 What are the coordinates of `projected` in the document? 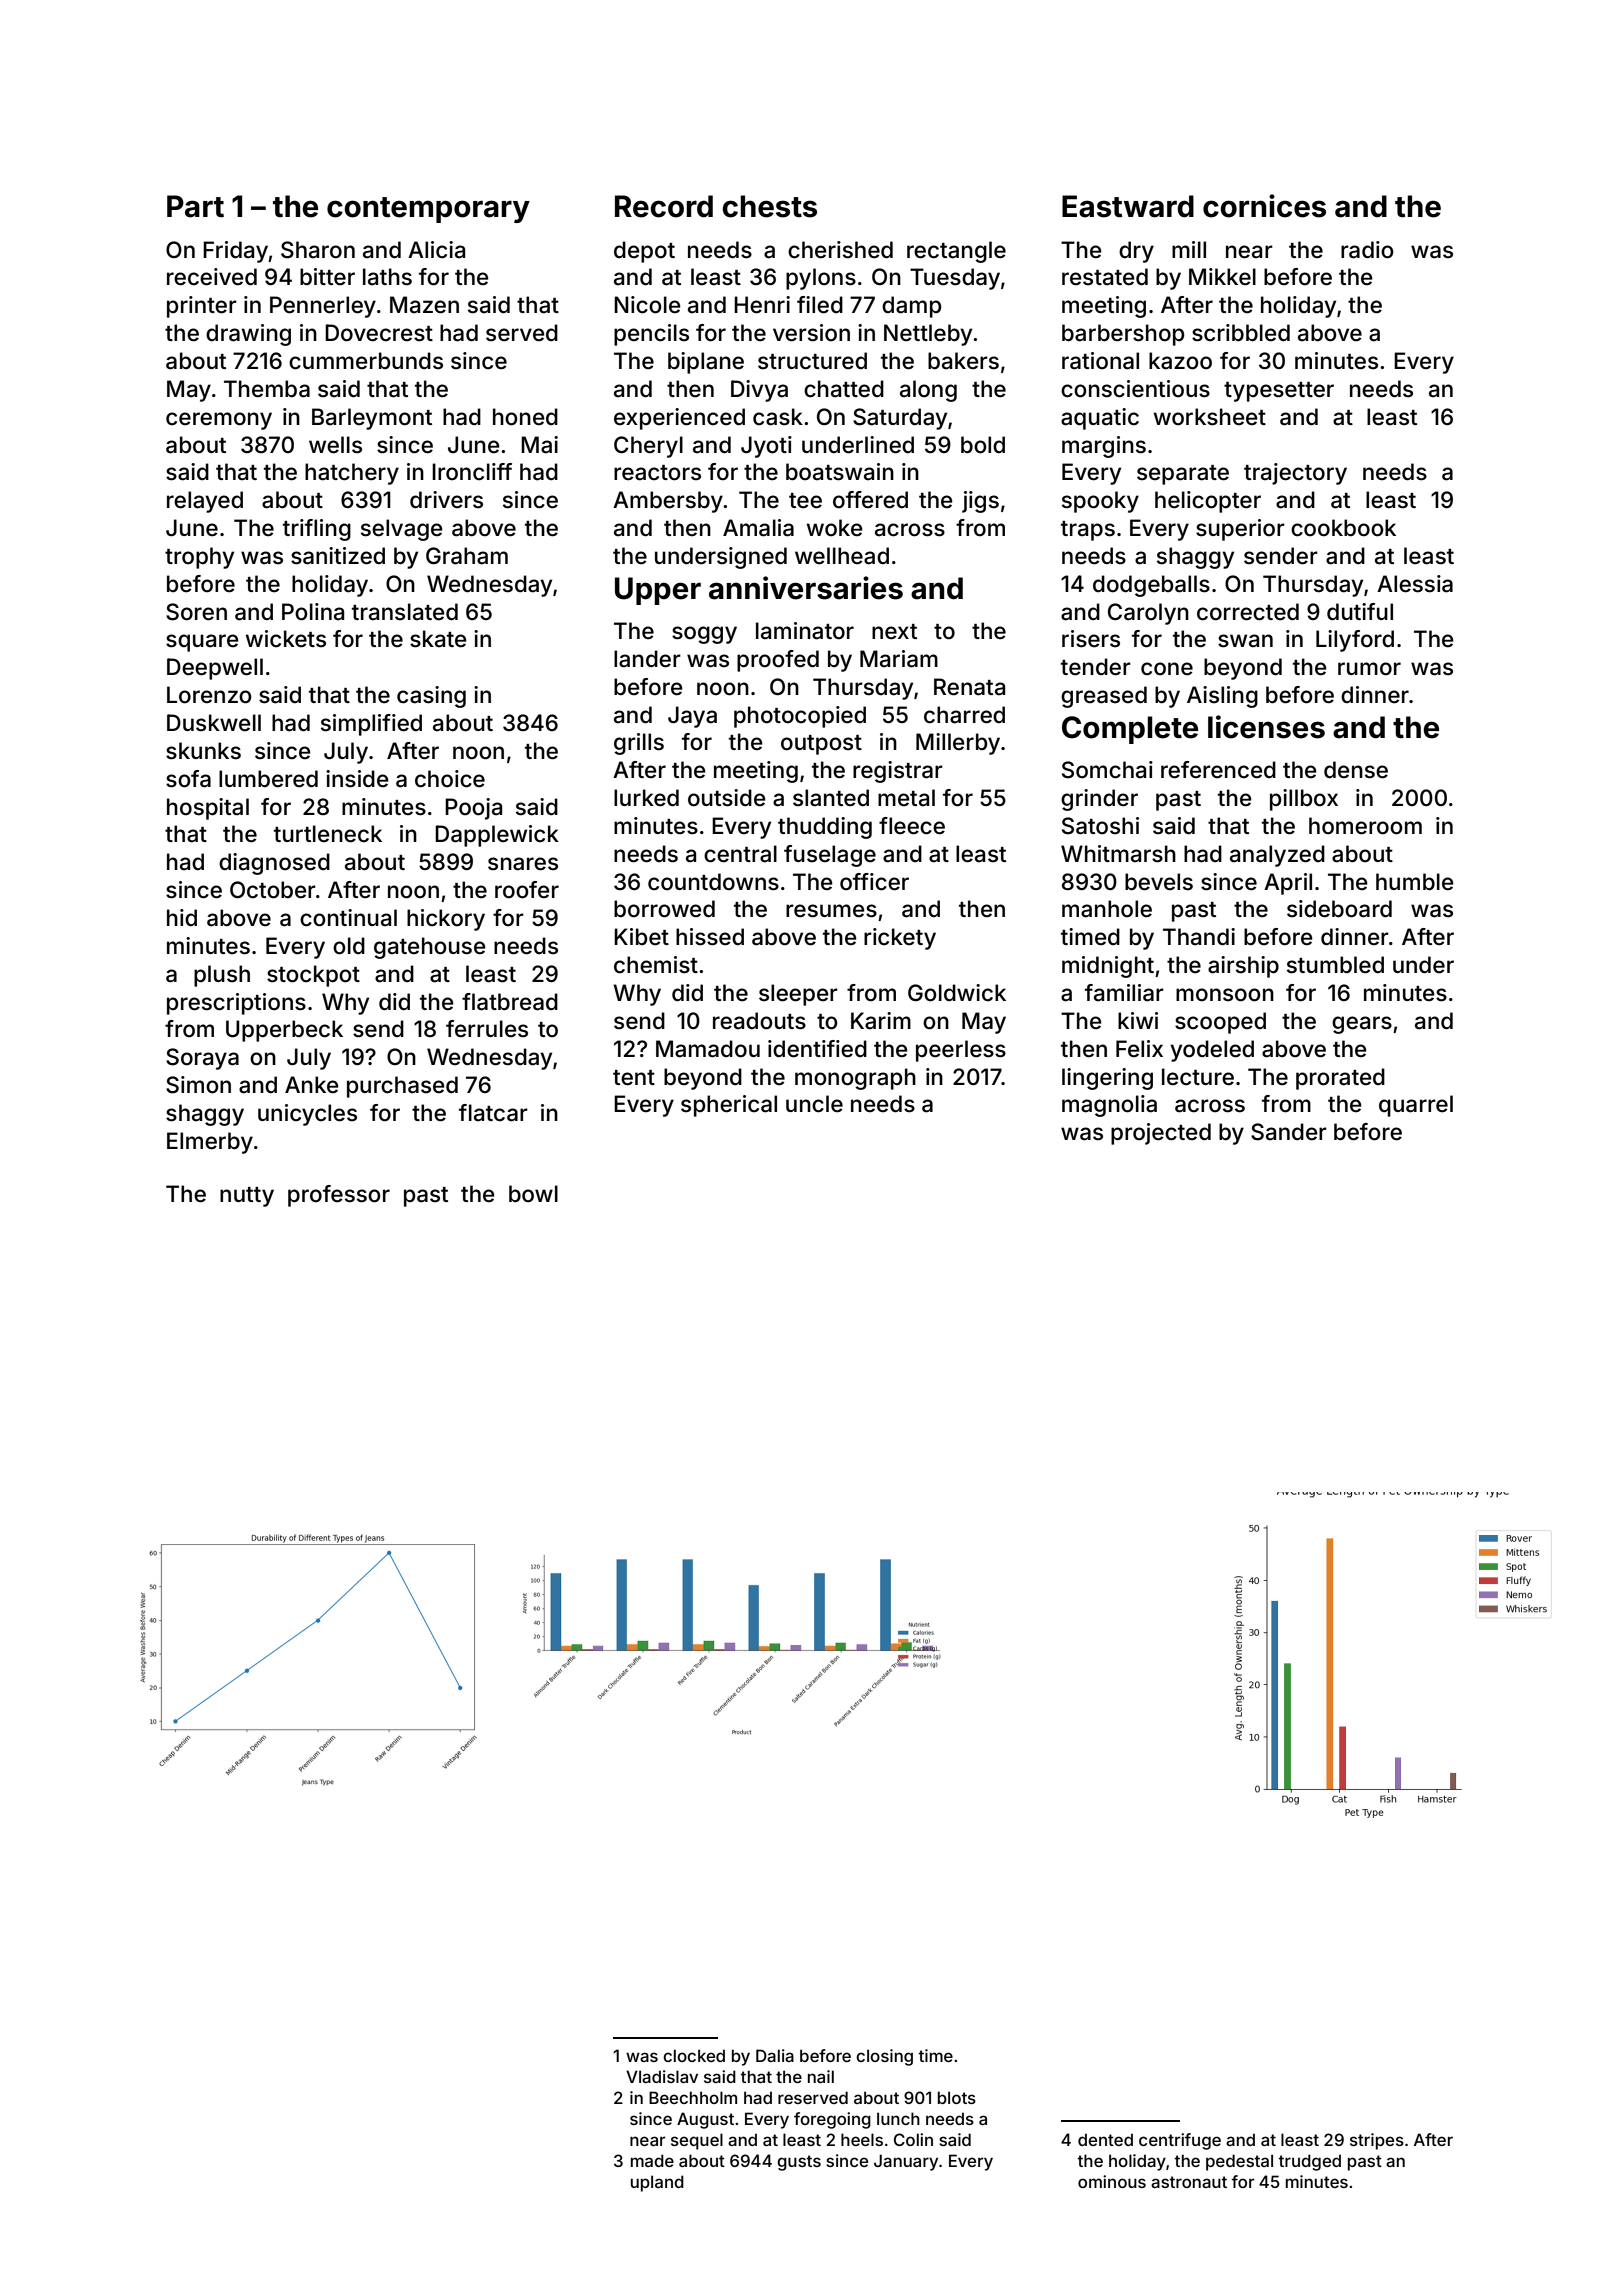 It's located at (1161, 1134).
